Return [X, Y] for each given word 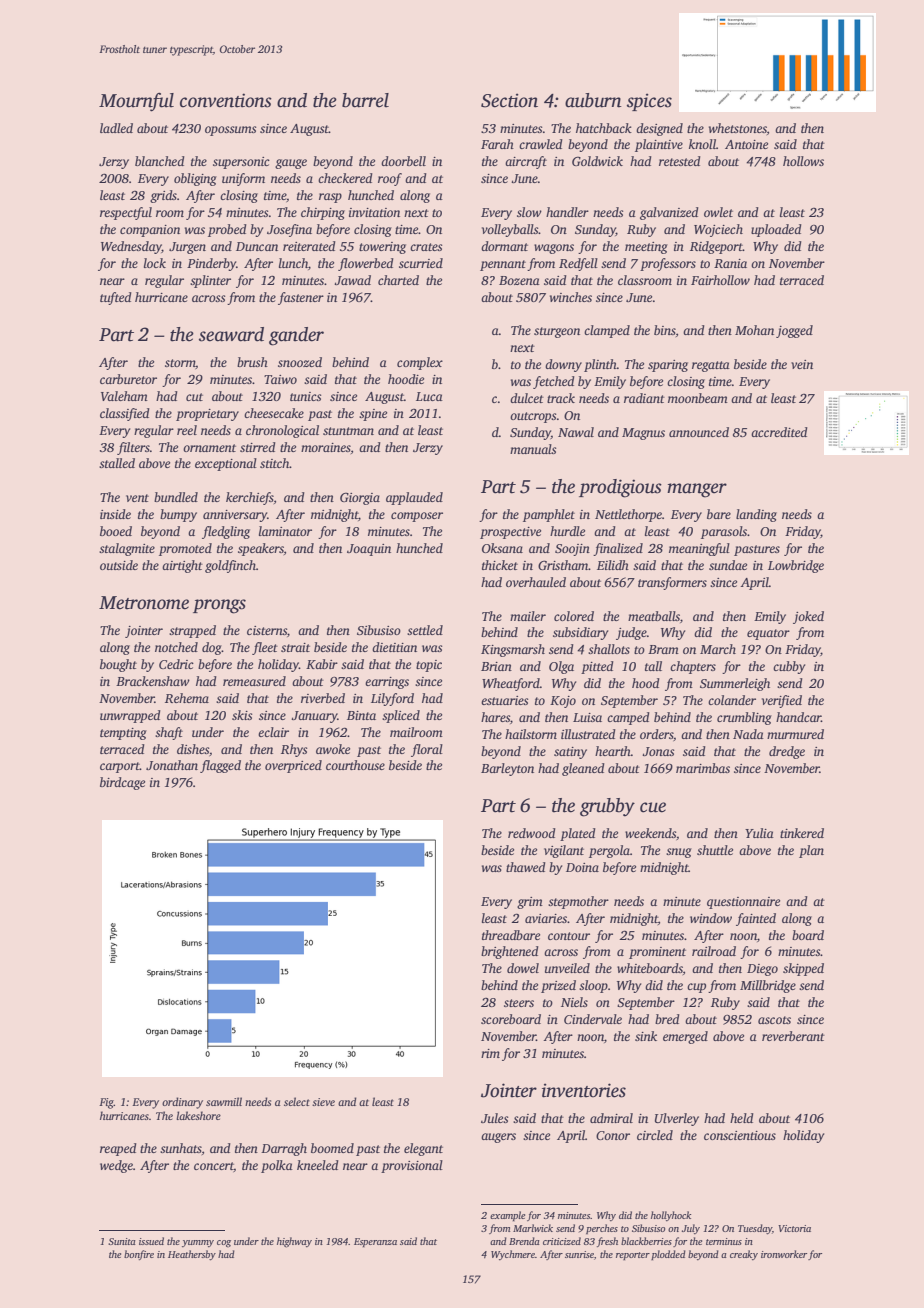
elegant [423, 1149]
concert [214, 1167]
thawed [526, 867]
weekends [650, 833]
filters [133, 448]
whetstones [738, 128]
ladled [116, 128]
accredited [779, 432]
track [561, 398]
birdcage [122, 783]
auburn [593, 100]
